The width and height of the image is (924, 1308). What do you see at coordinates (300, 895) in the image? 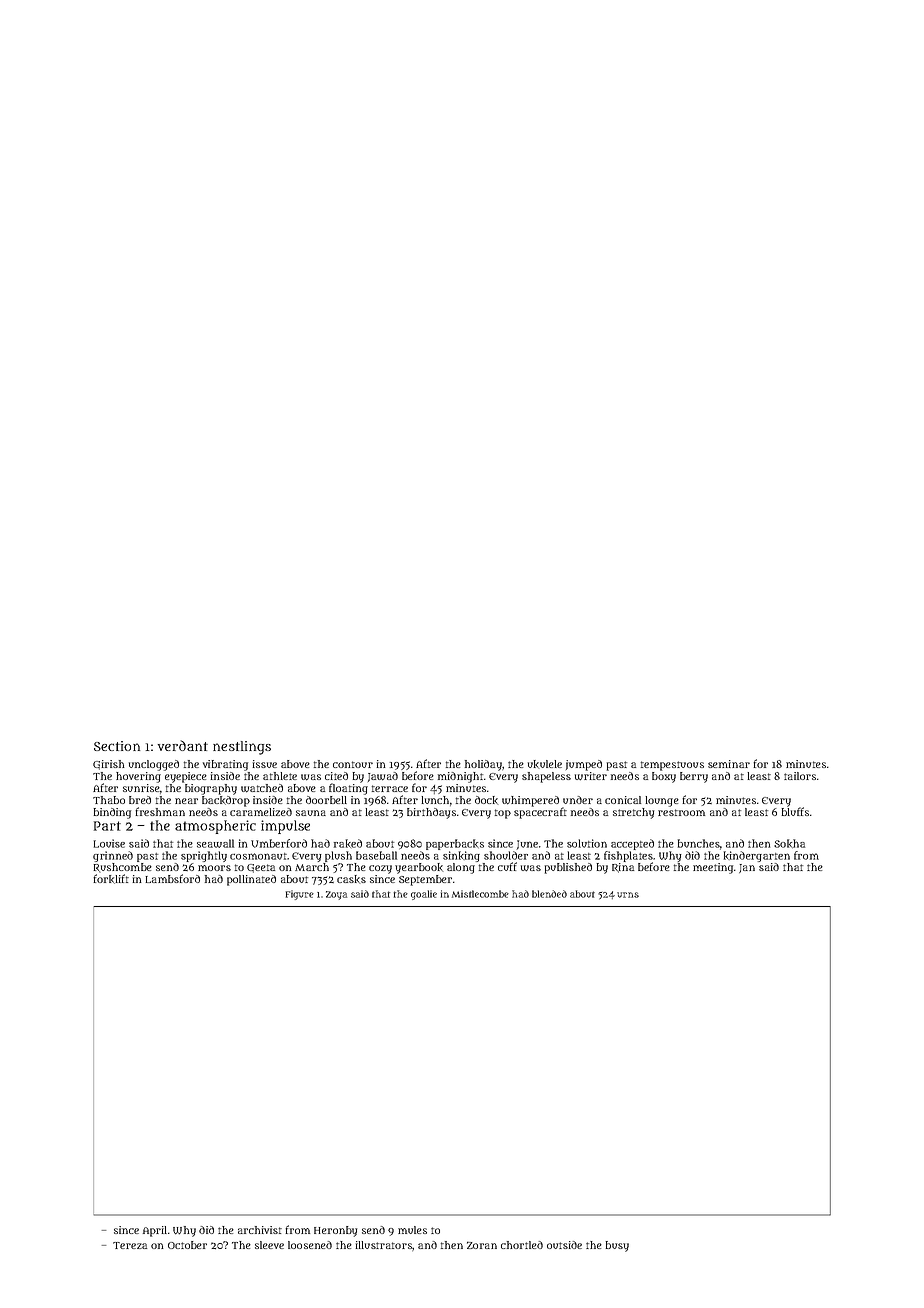
I see `Figure` at bounding box center [300, 895].
